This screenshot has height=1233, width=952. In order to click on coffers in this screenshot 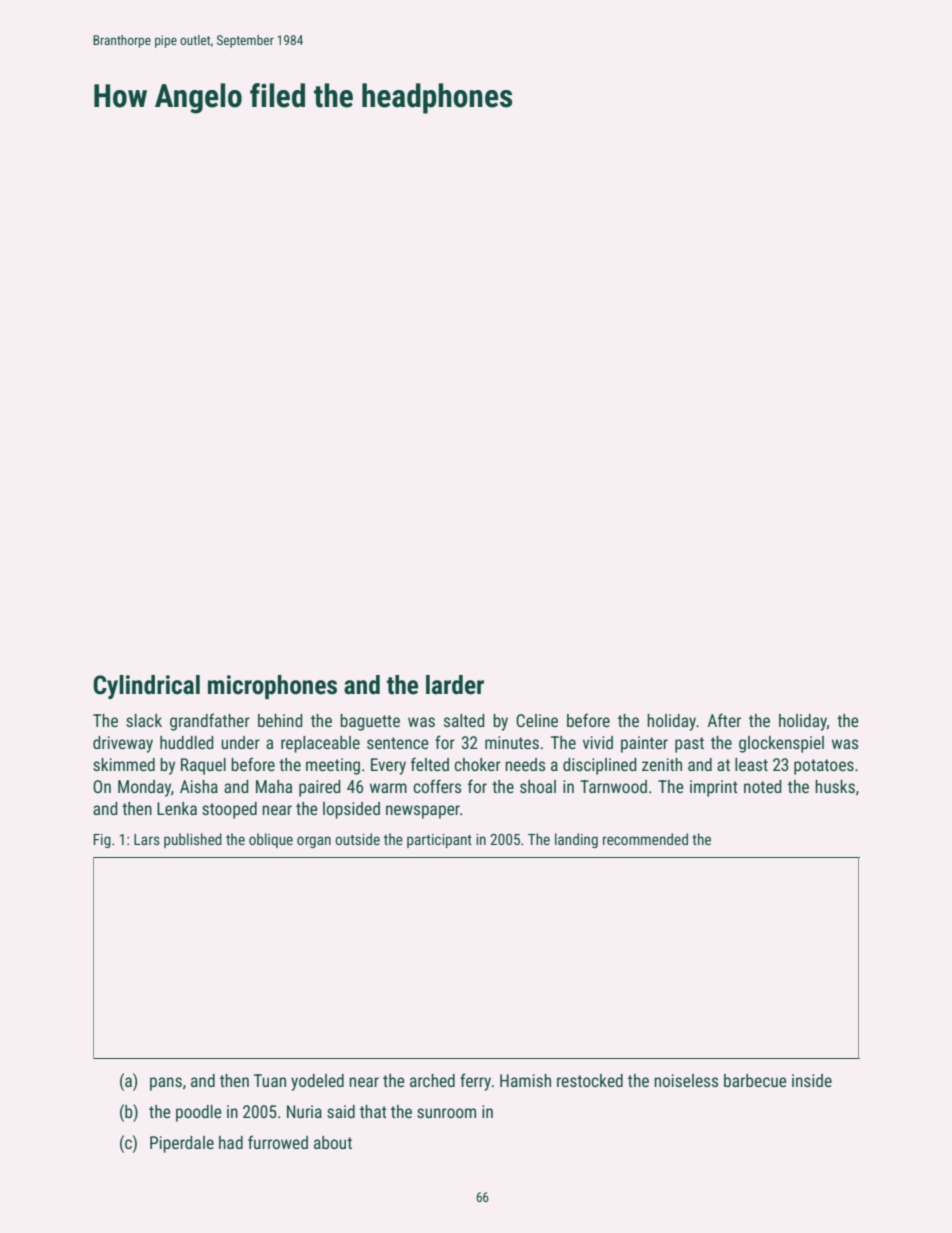, I will do `click(437, 786)`.
